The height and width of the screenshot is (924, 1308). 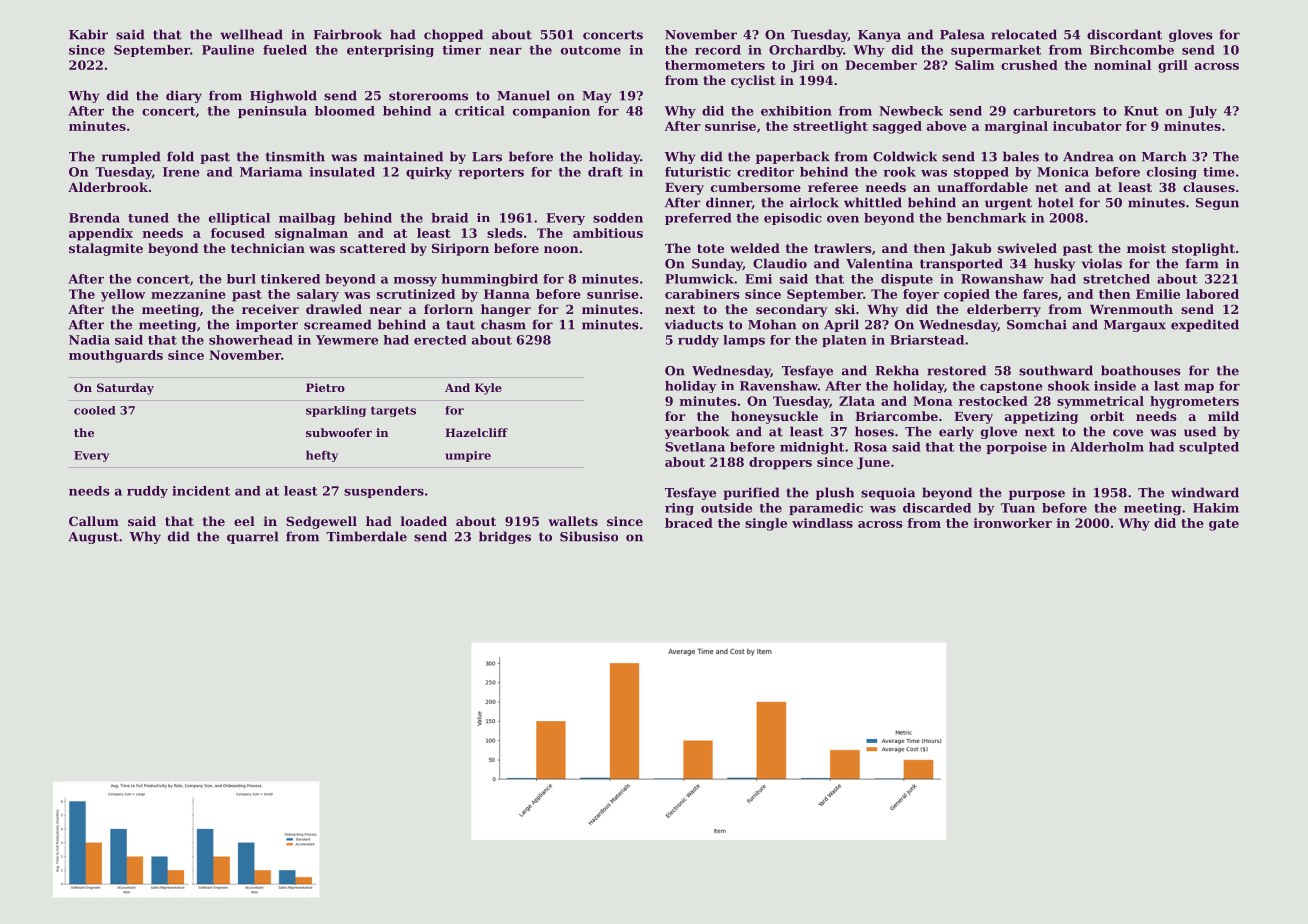 What do you see at coordinates (285, 50) in the screenshot?
I see `fueled` at bounding box center [285, 50].
